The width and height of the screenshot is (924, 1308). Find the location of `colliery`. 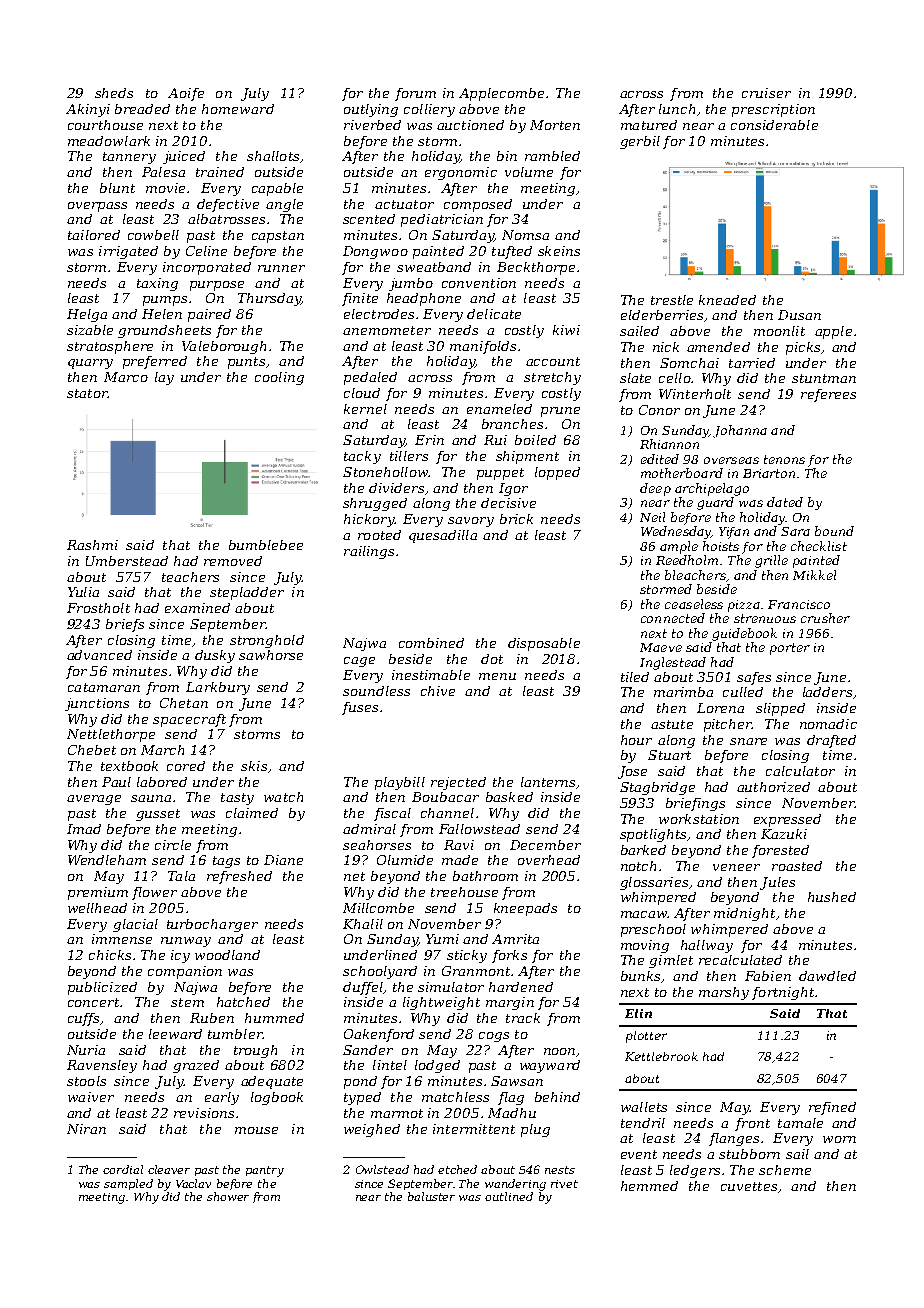

colliery is located at coordinates (429, 110).
